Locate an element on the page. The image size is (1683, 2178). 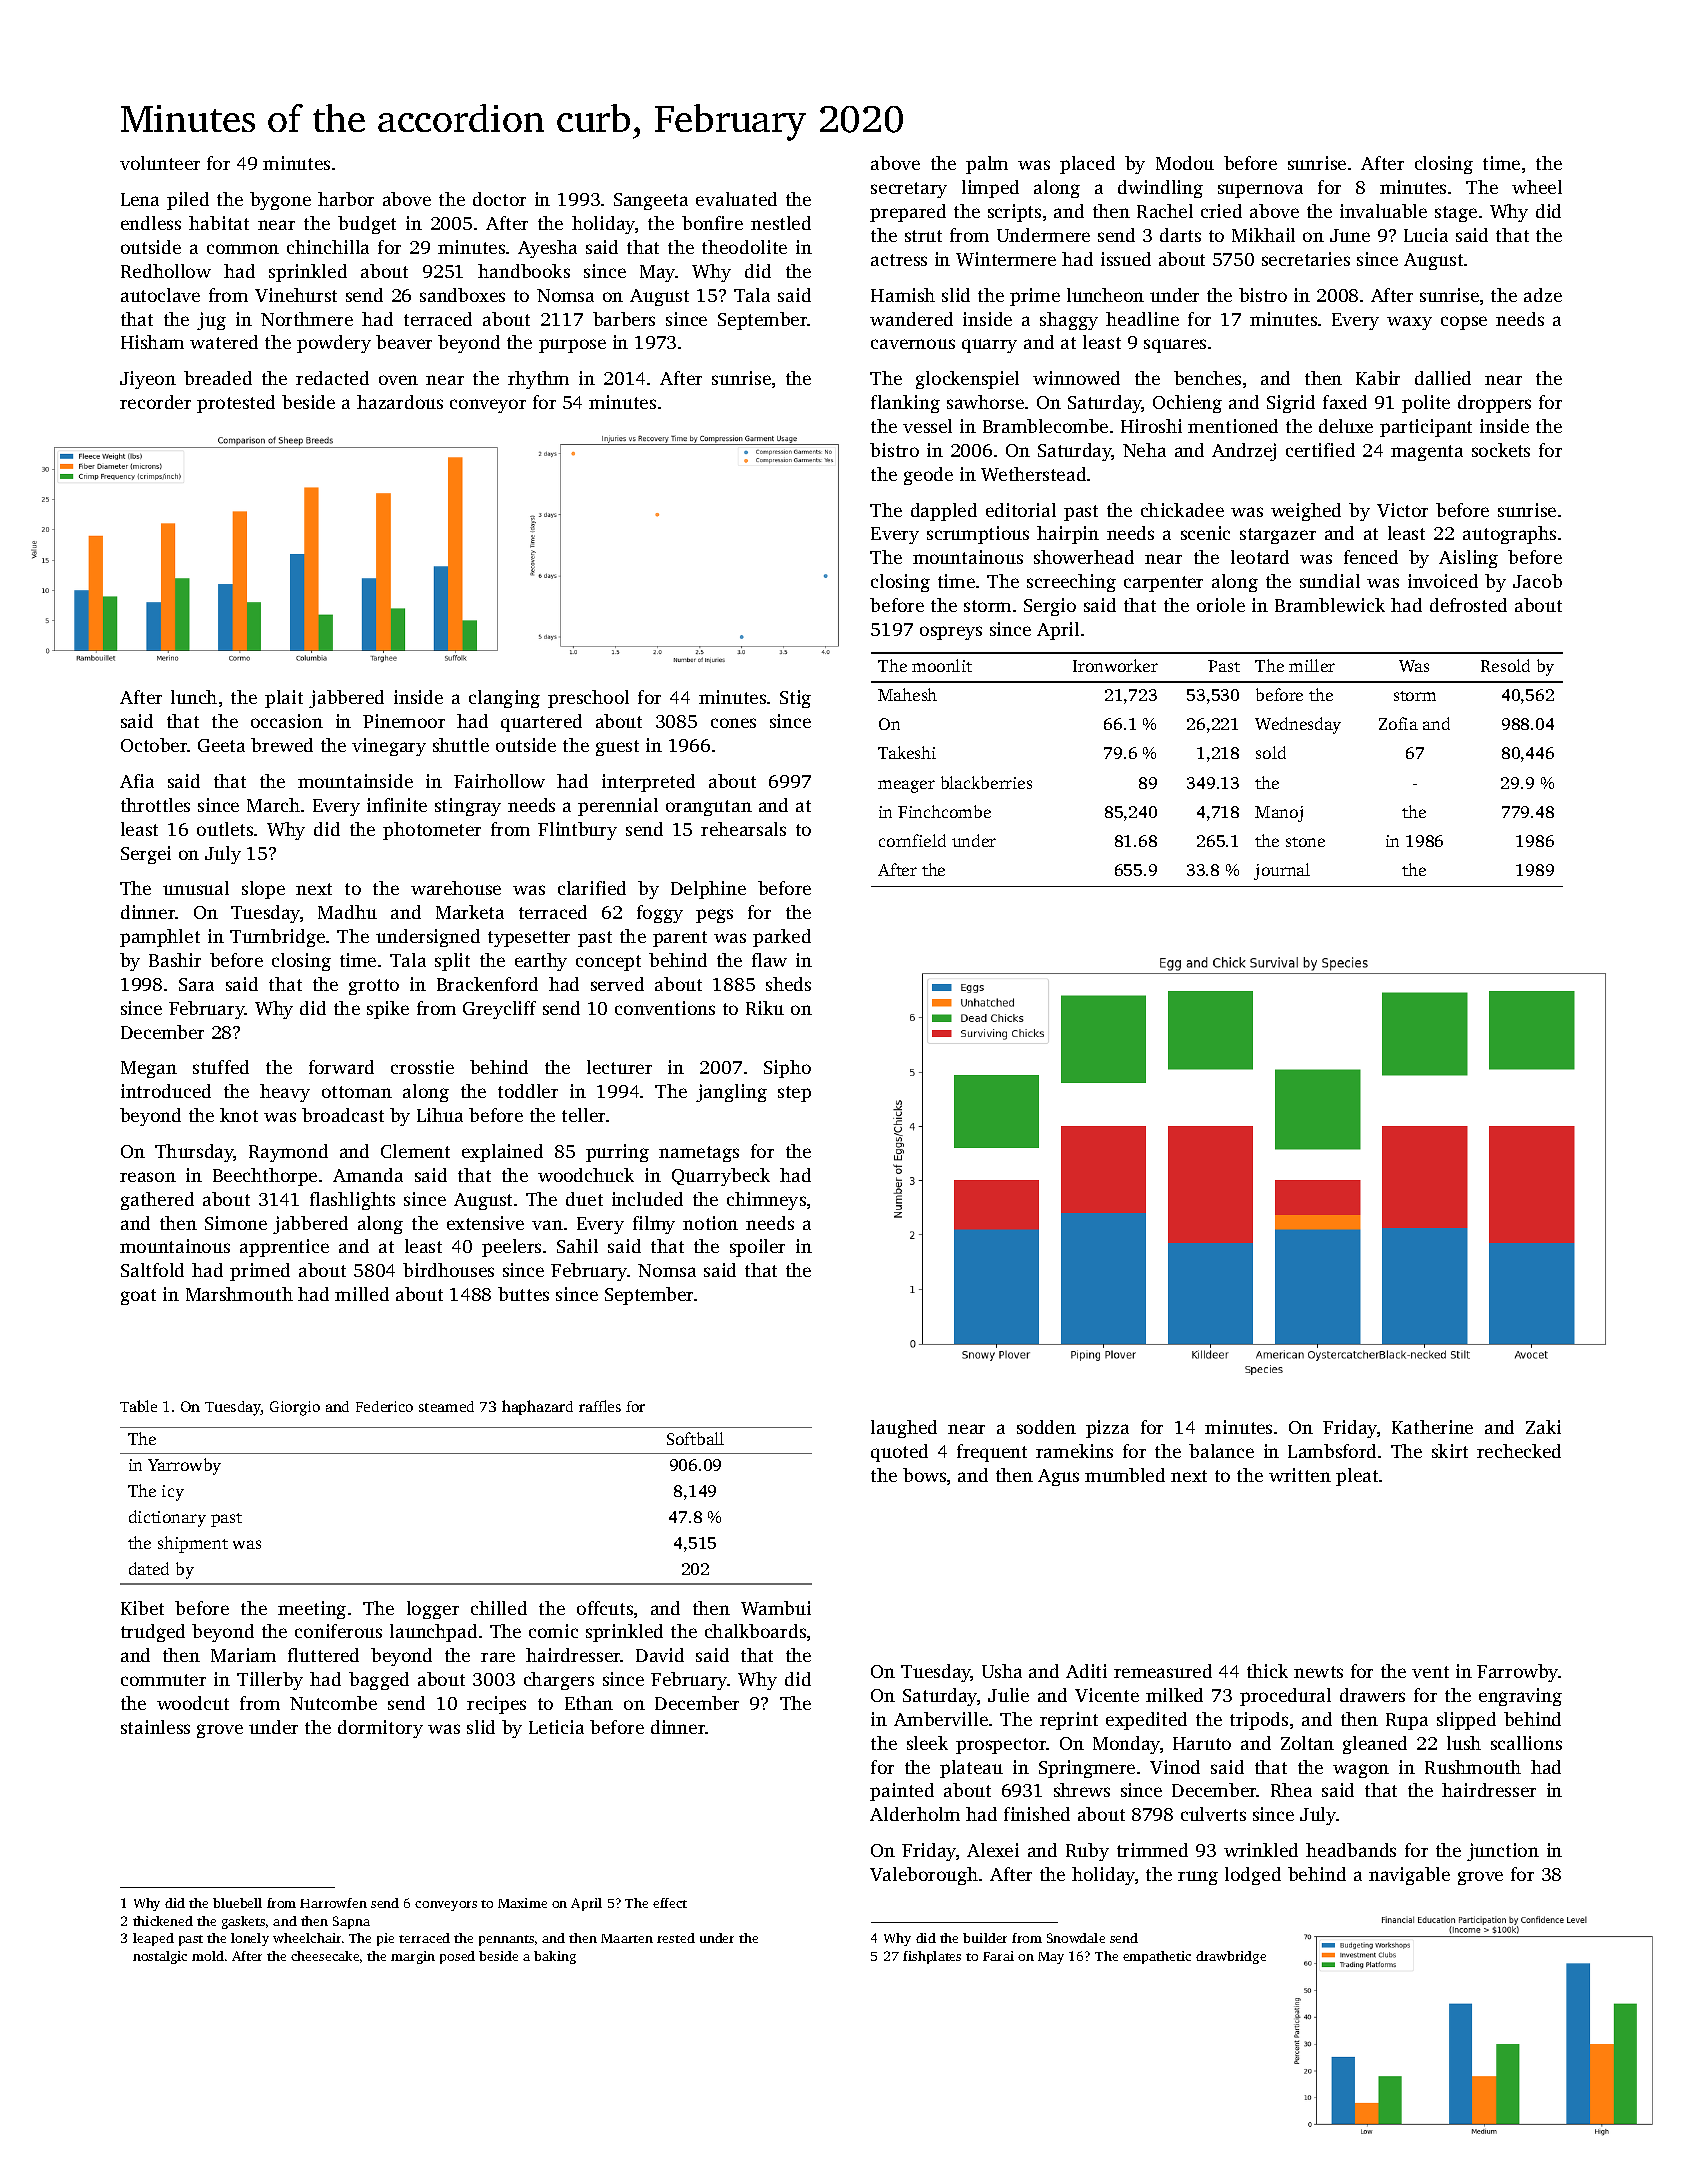
Modou is located at coordinates (1185, 163).
